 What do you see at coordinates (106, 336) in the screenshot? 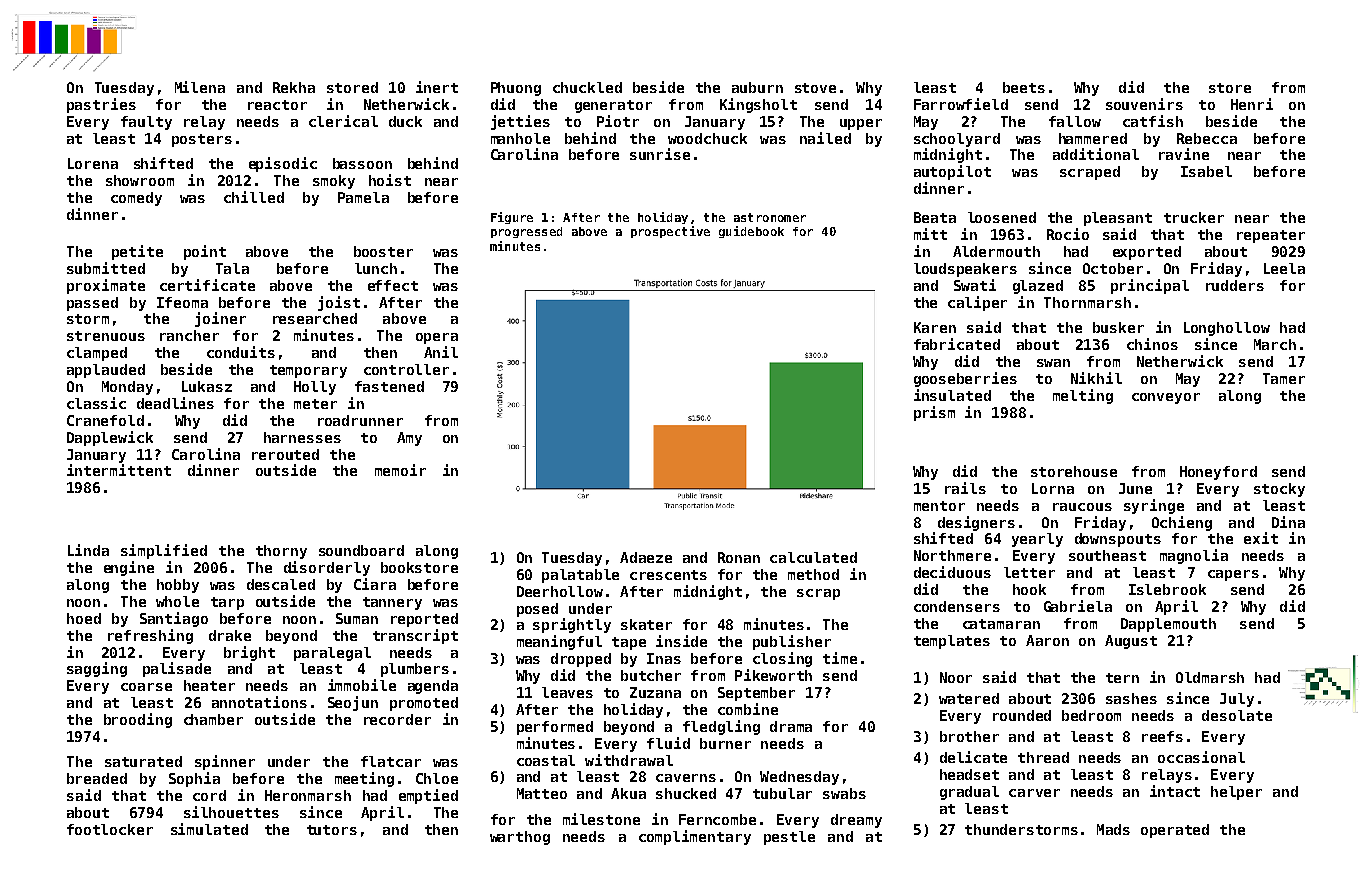
I see `strenuous` at bounding box center [106, 336].
